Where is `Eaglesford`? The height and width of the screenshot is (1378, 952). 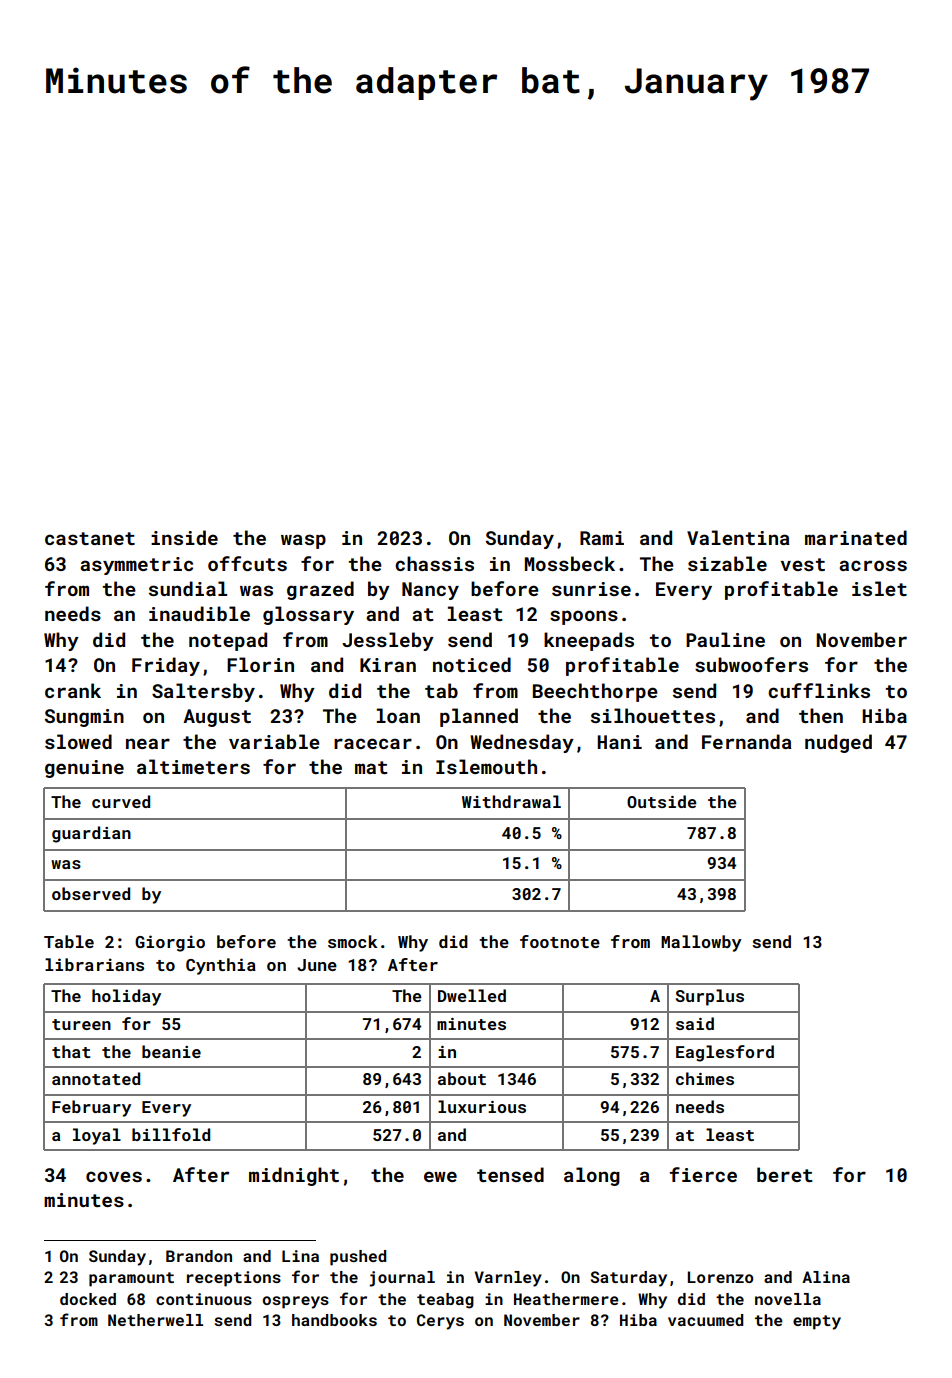
Eaglesford is located at coordinates (725, 1053).
